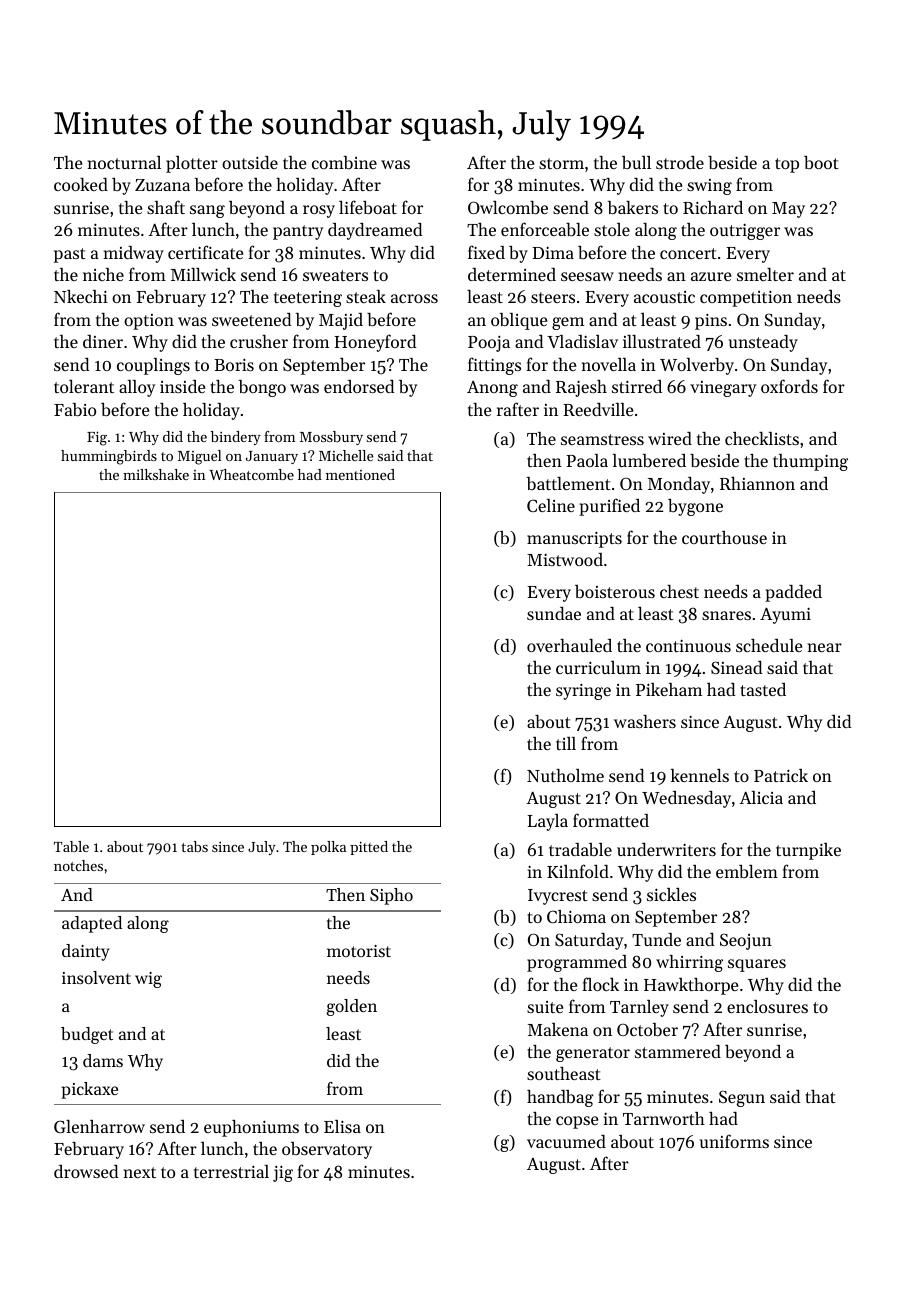 The height and width of the page is (1316, 908). Describe the element at coordinates (251, 474) in the page. I see `Wheatcombe` at that location.
